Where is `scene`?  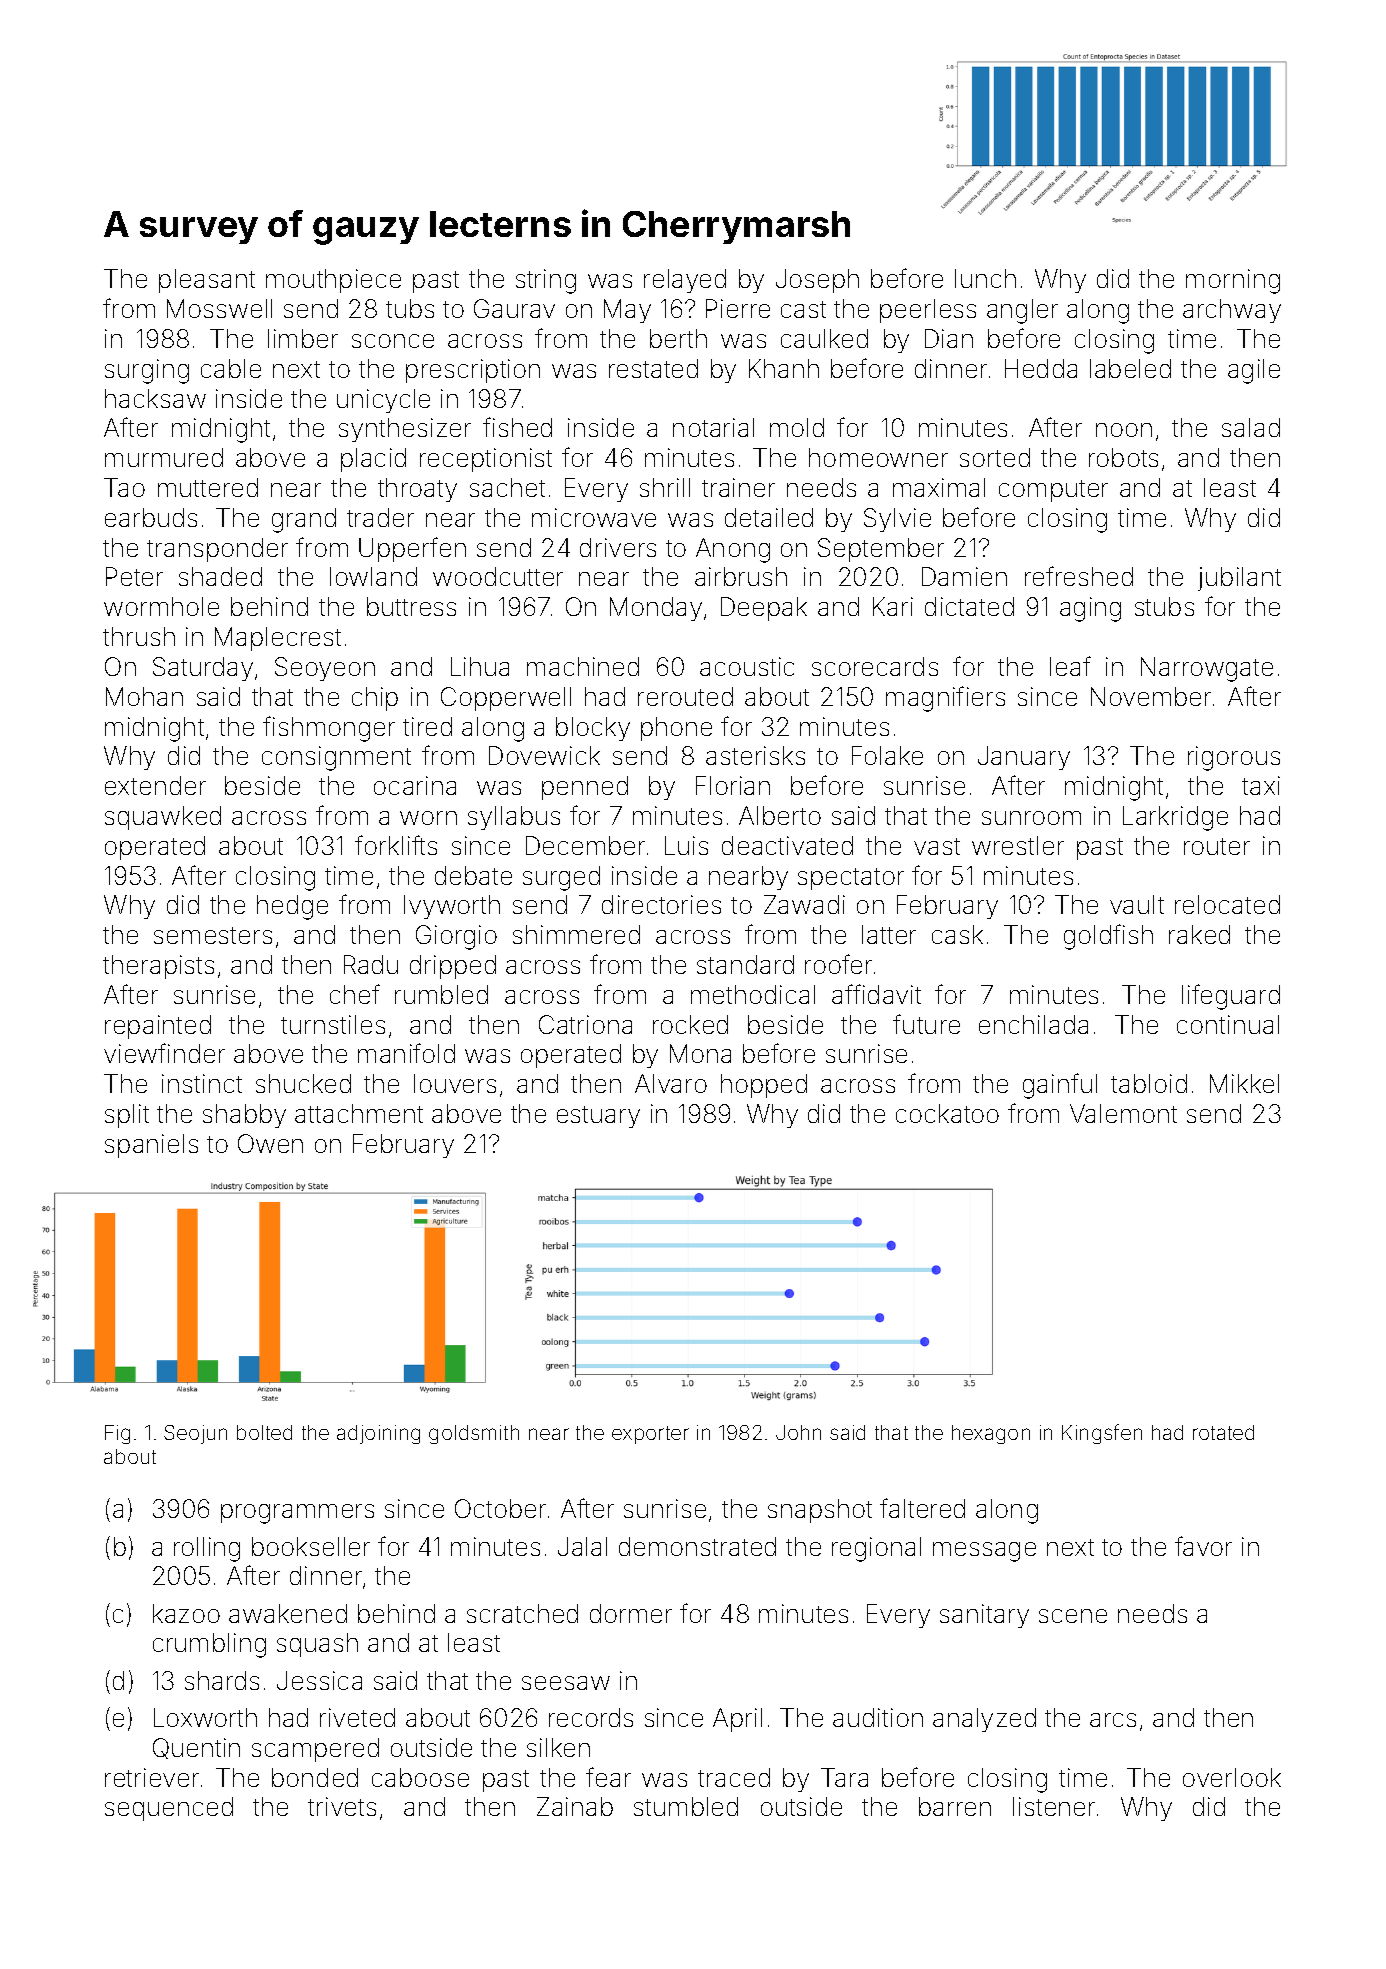
scene is located at coordinates (1073, 1616).
